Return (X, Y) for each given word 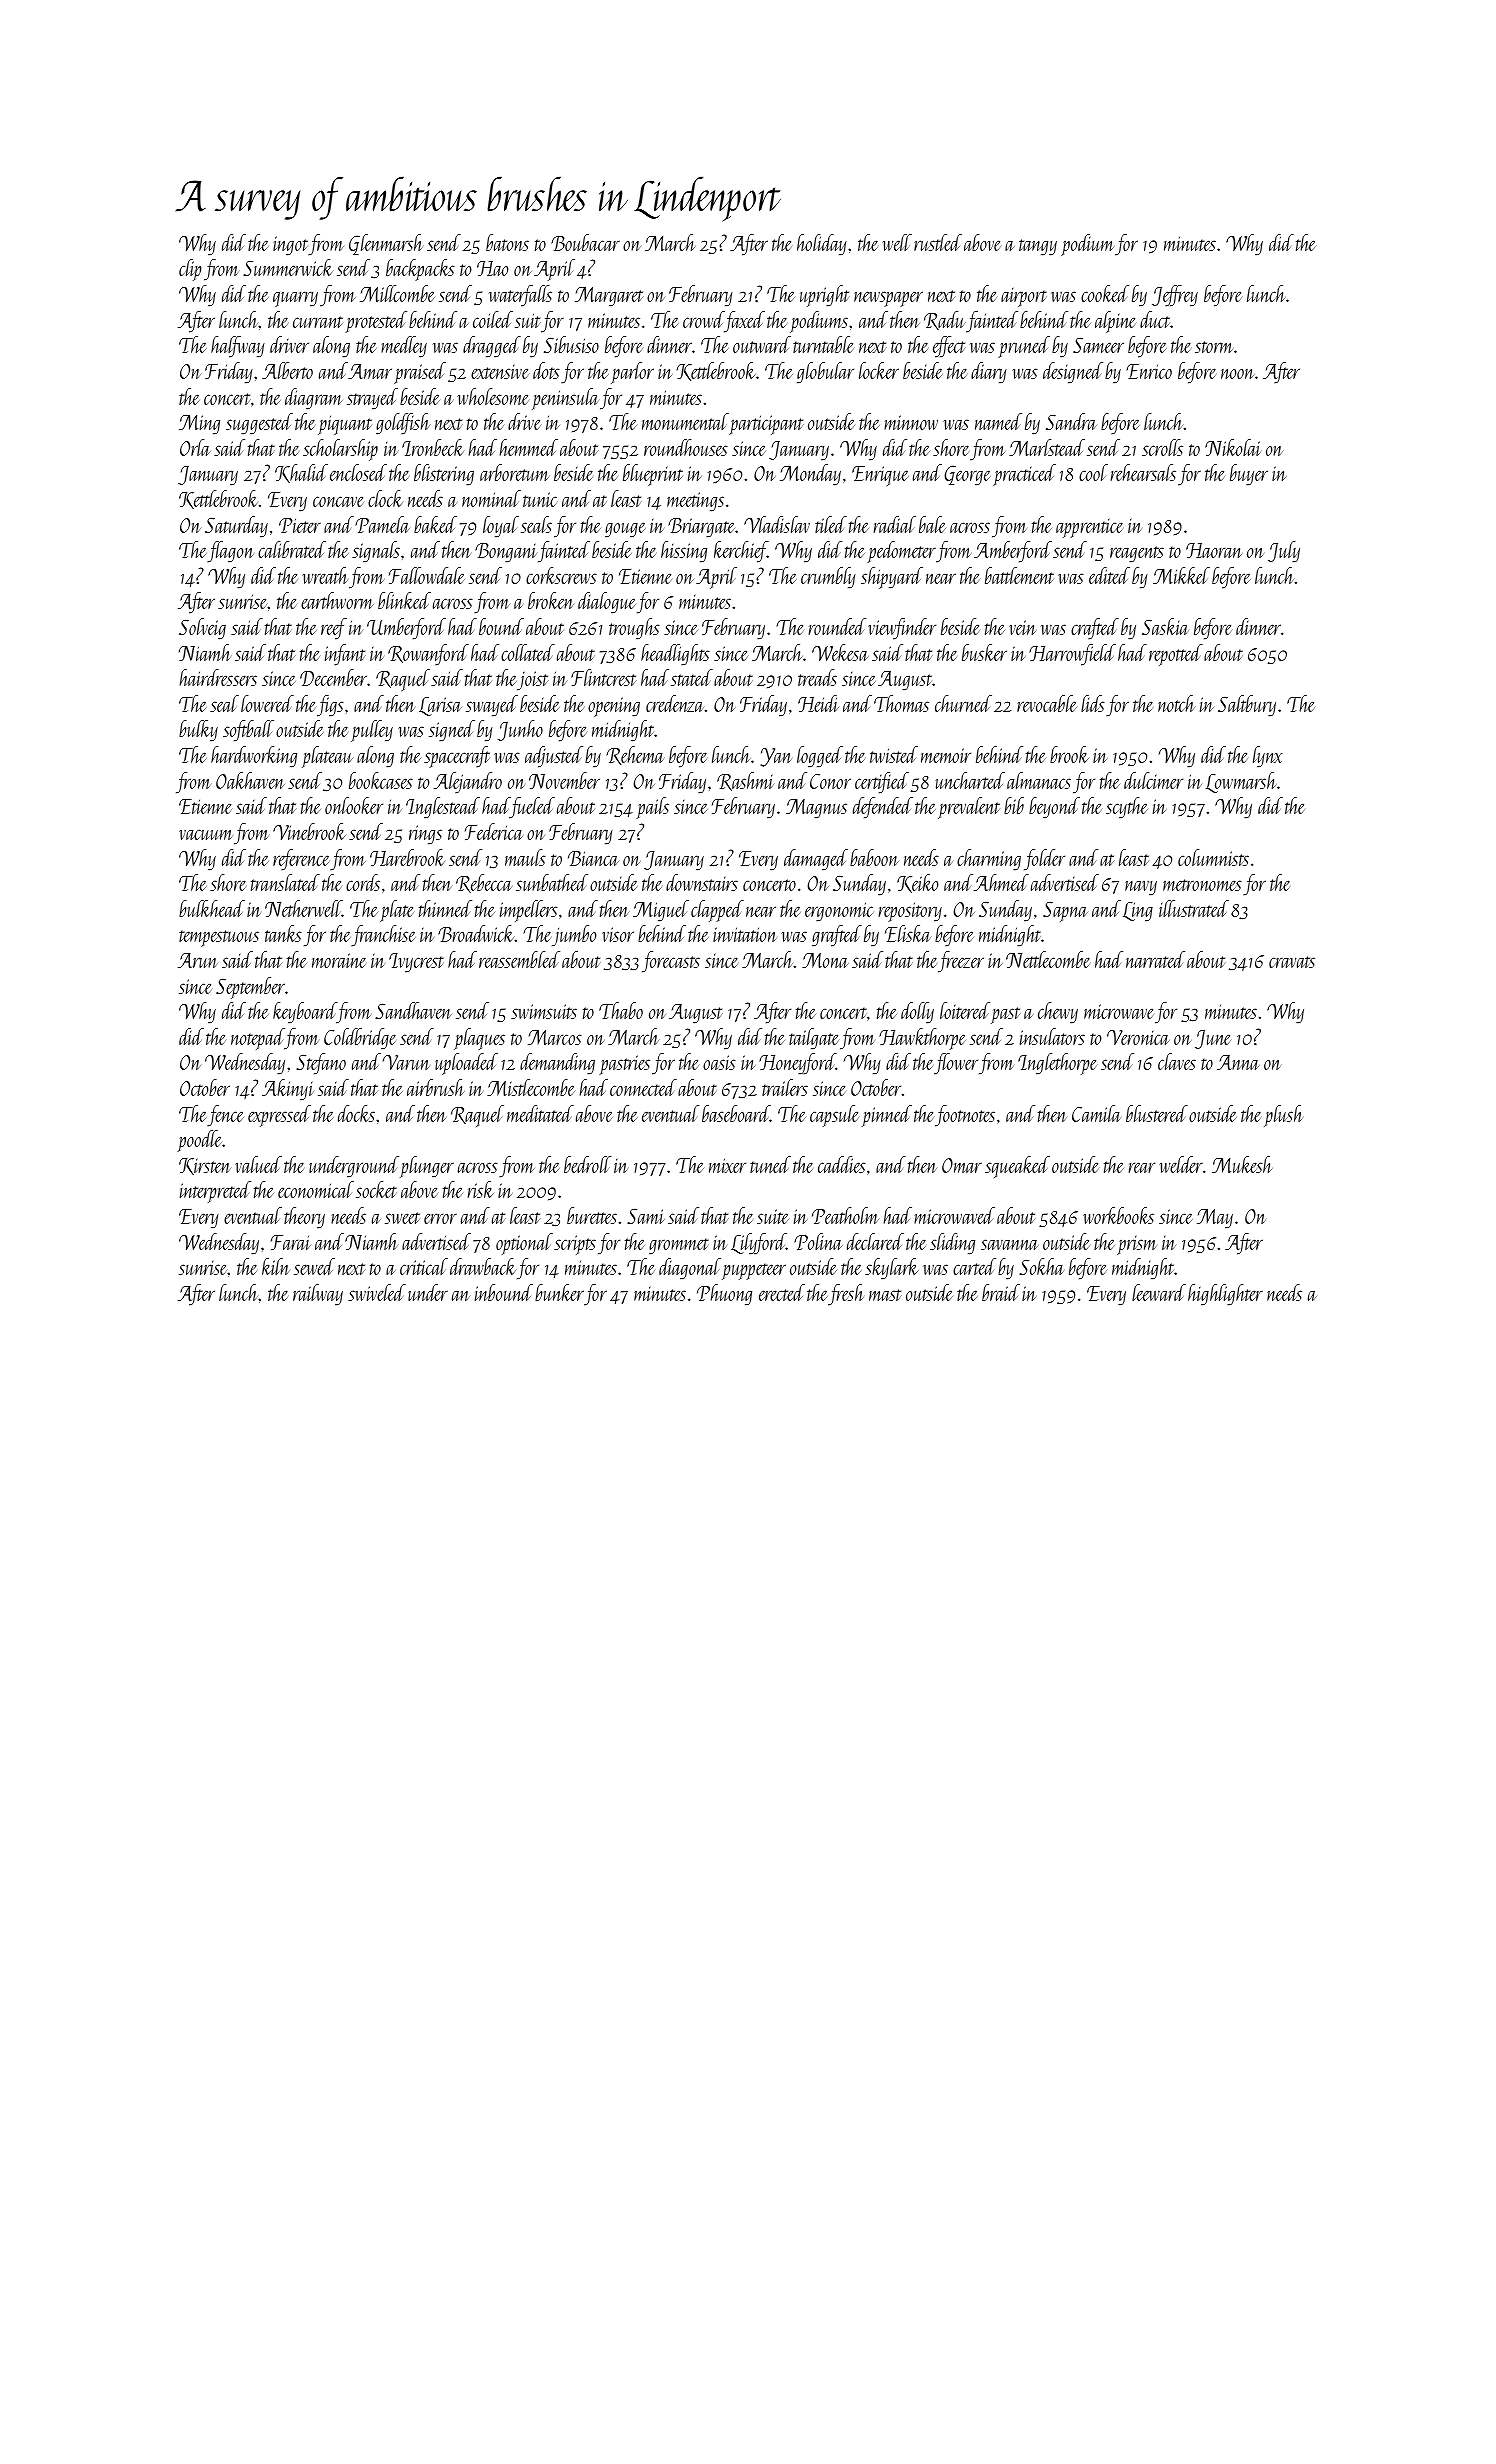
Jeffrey (1175, 296)
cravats (1292, 962)
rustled (938, 242)
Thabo (621, 1010)
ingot (291, 246)
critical (424, 1266)
